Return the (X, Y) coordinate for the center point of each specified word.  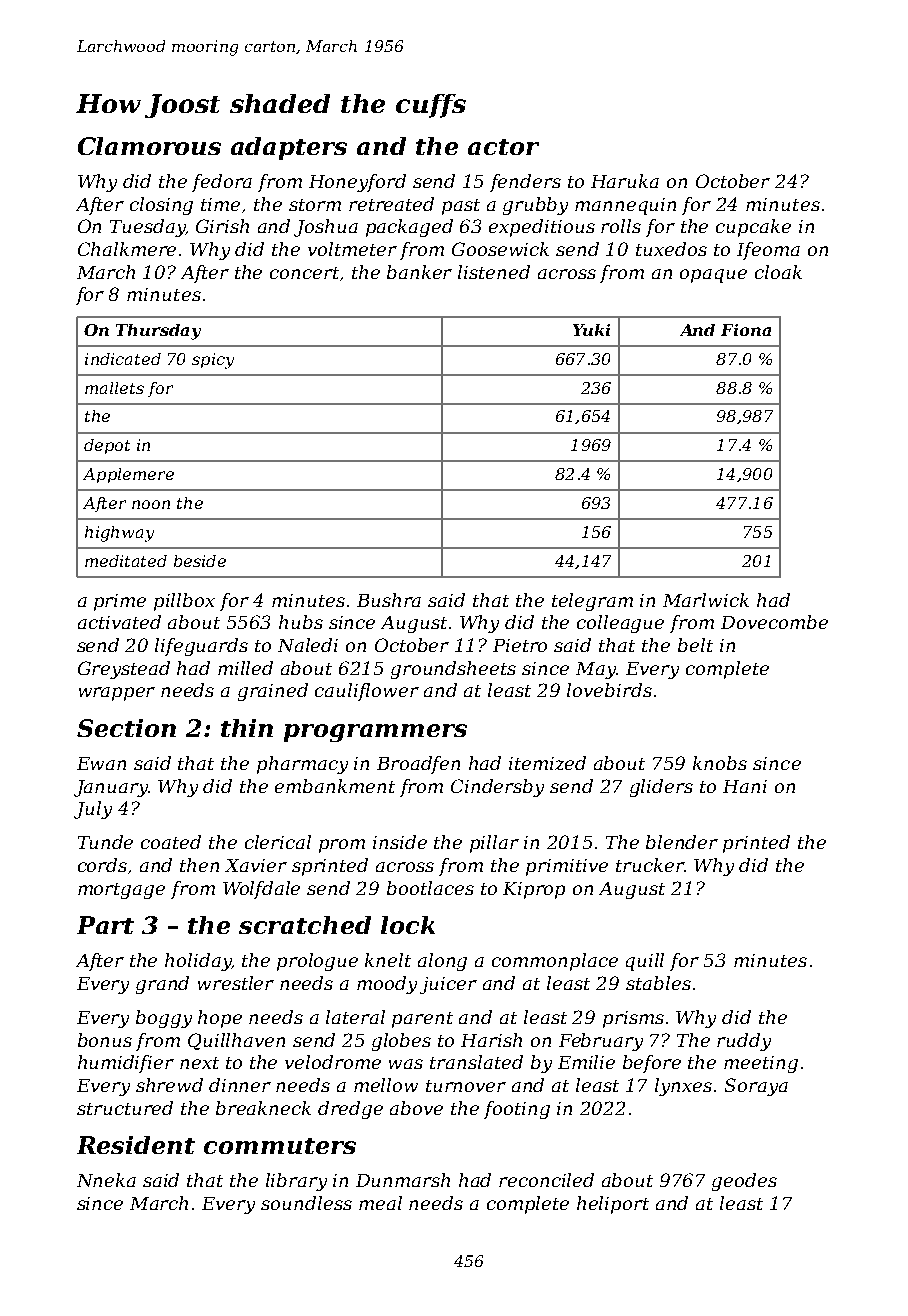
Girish (222, 226)
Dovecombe (774, 622)
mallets (114, 388)
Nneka (106, 1180)
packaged (409, 228)
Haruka (625, 181)
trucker (650, 865)
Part (105, 925)
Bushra (389, 600)
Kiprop (534, 890)
